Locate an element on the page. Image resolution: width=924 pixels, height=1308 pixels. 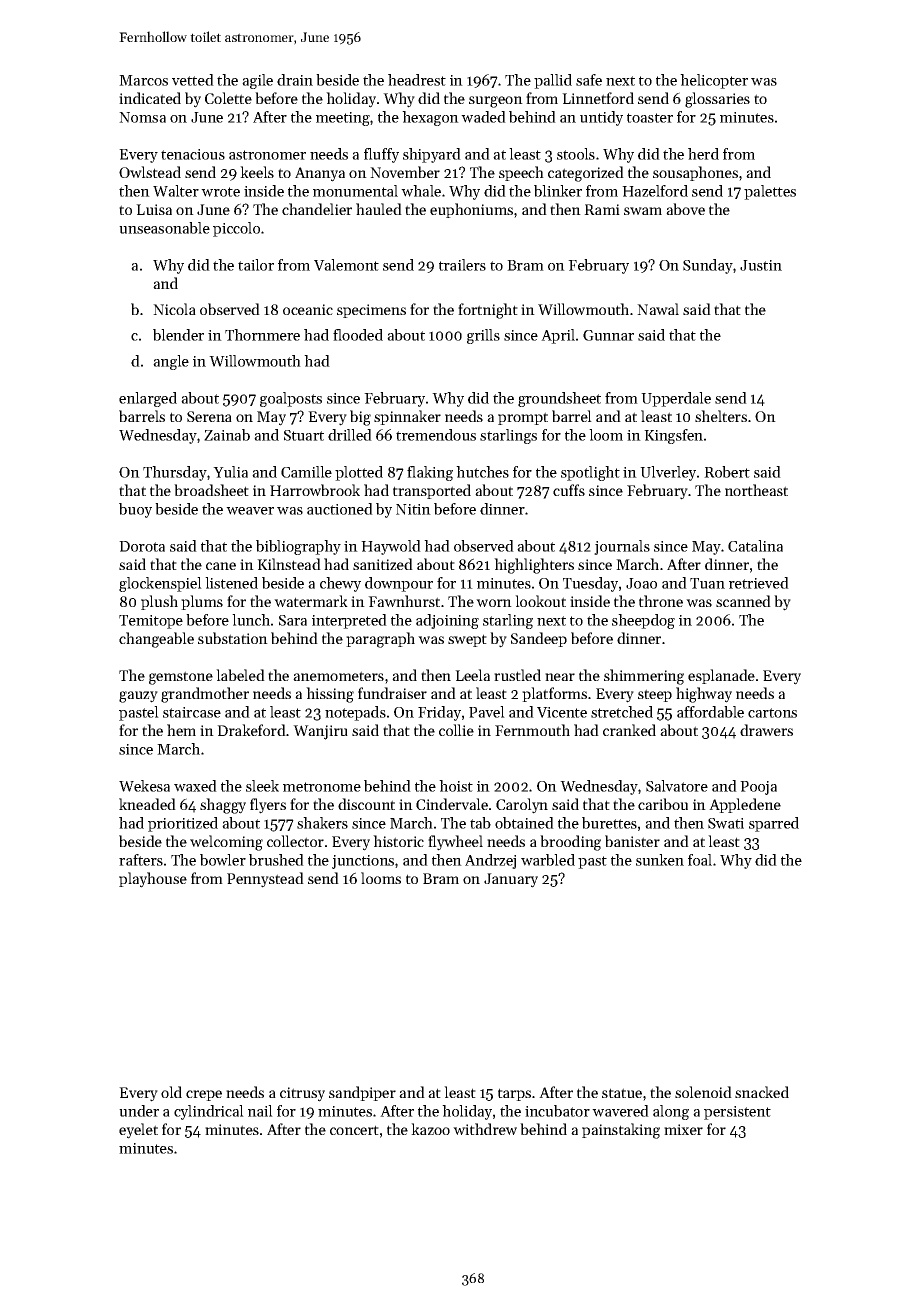
Camille is located at coordinates (306, 472).
